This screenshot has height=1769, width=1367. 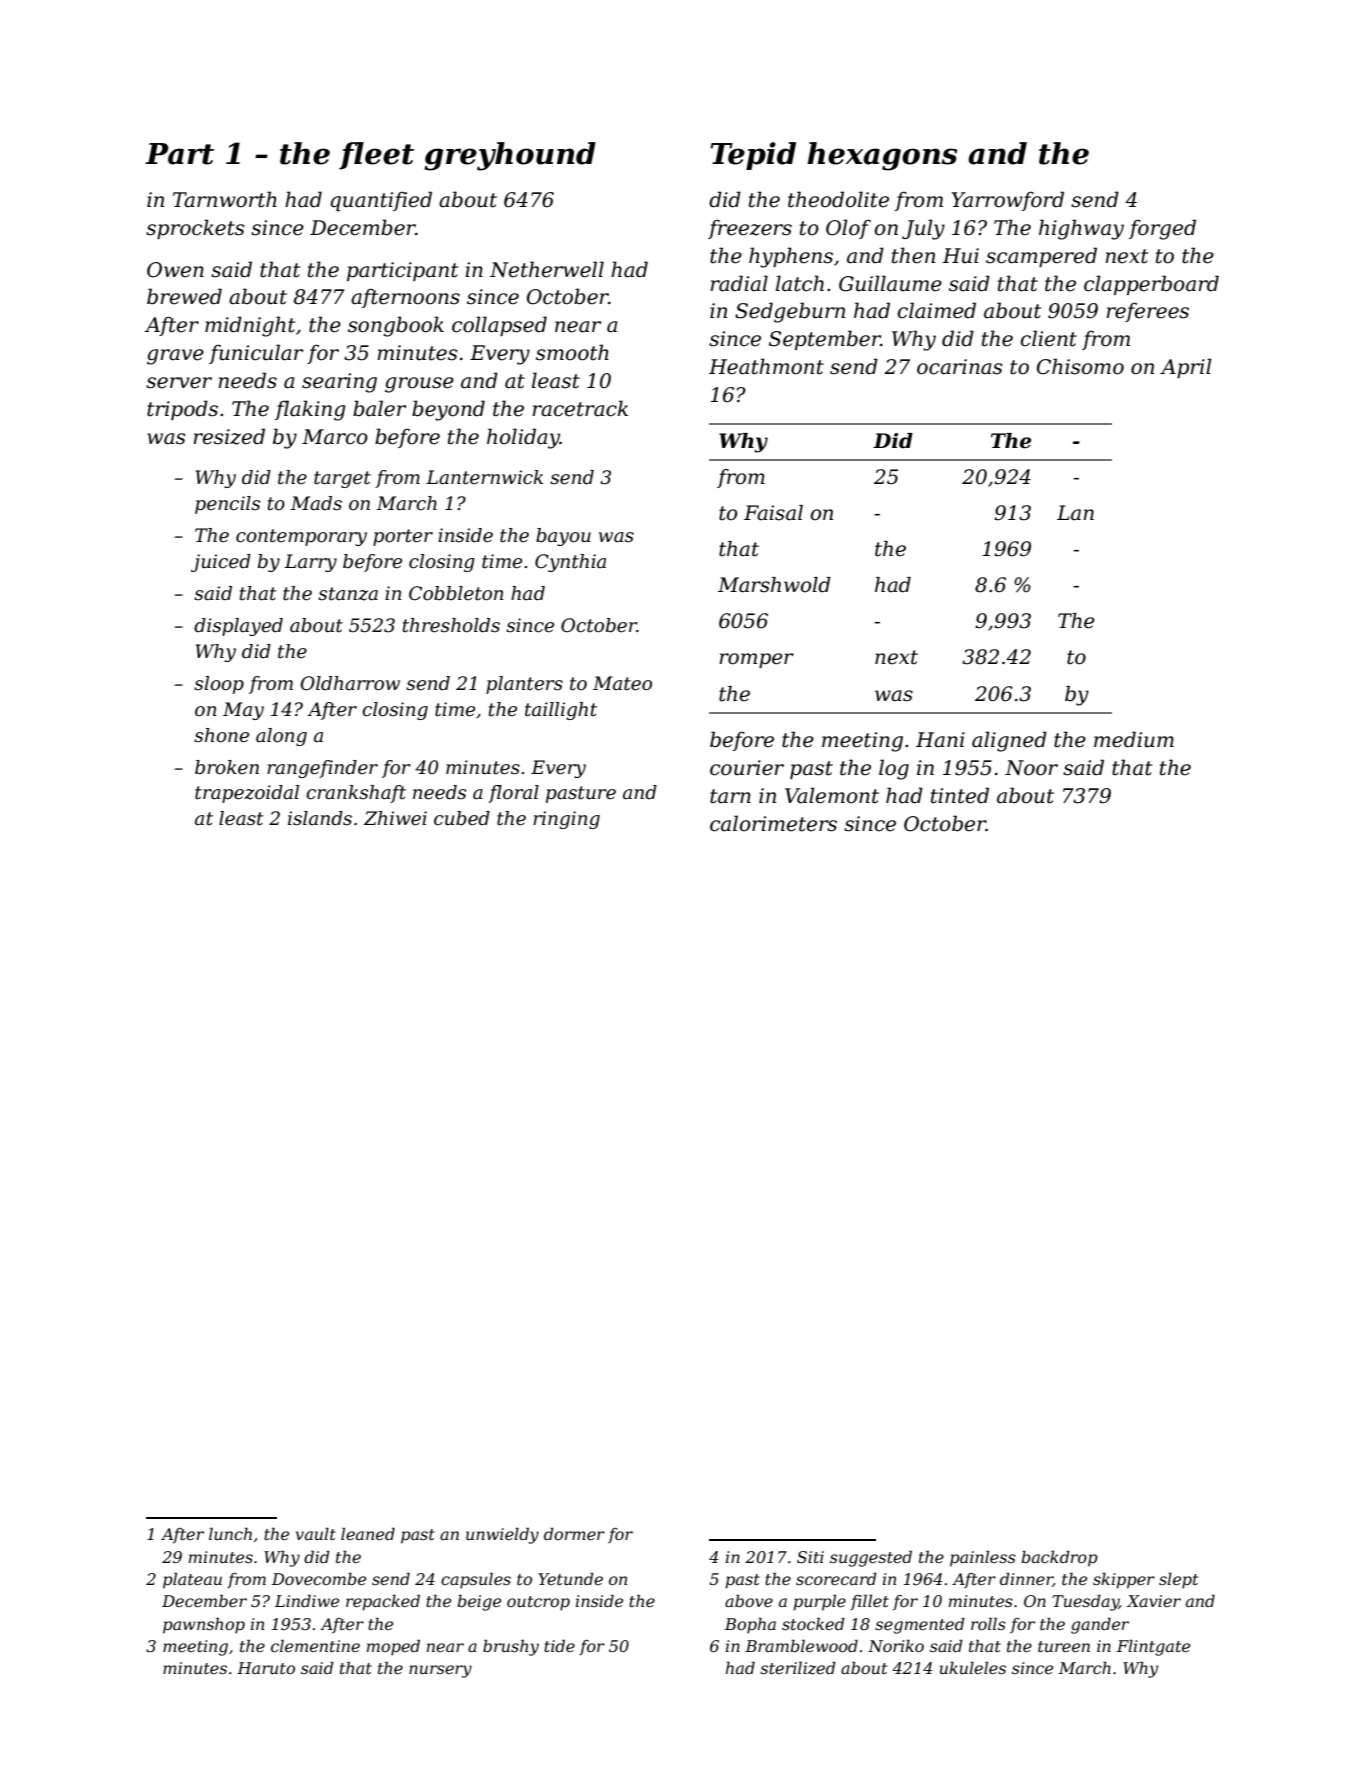 What do you see at coordinates (376, 156) in the screenshot?
I see `fleet` at bounding box center [376, 156].
